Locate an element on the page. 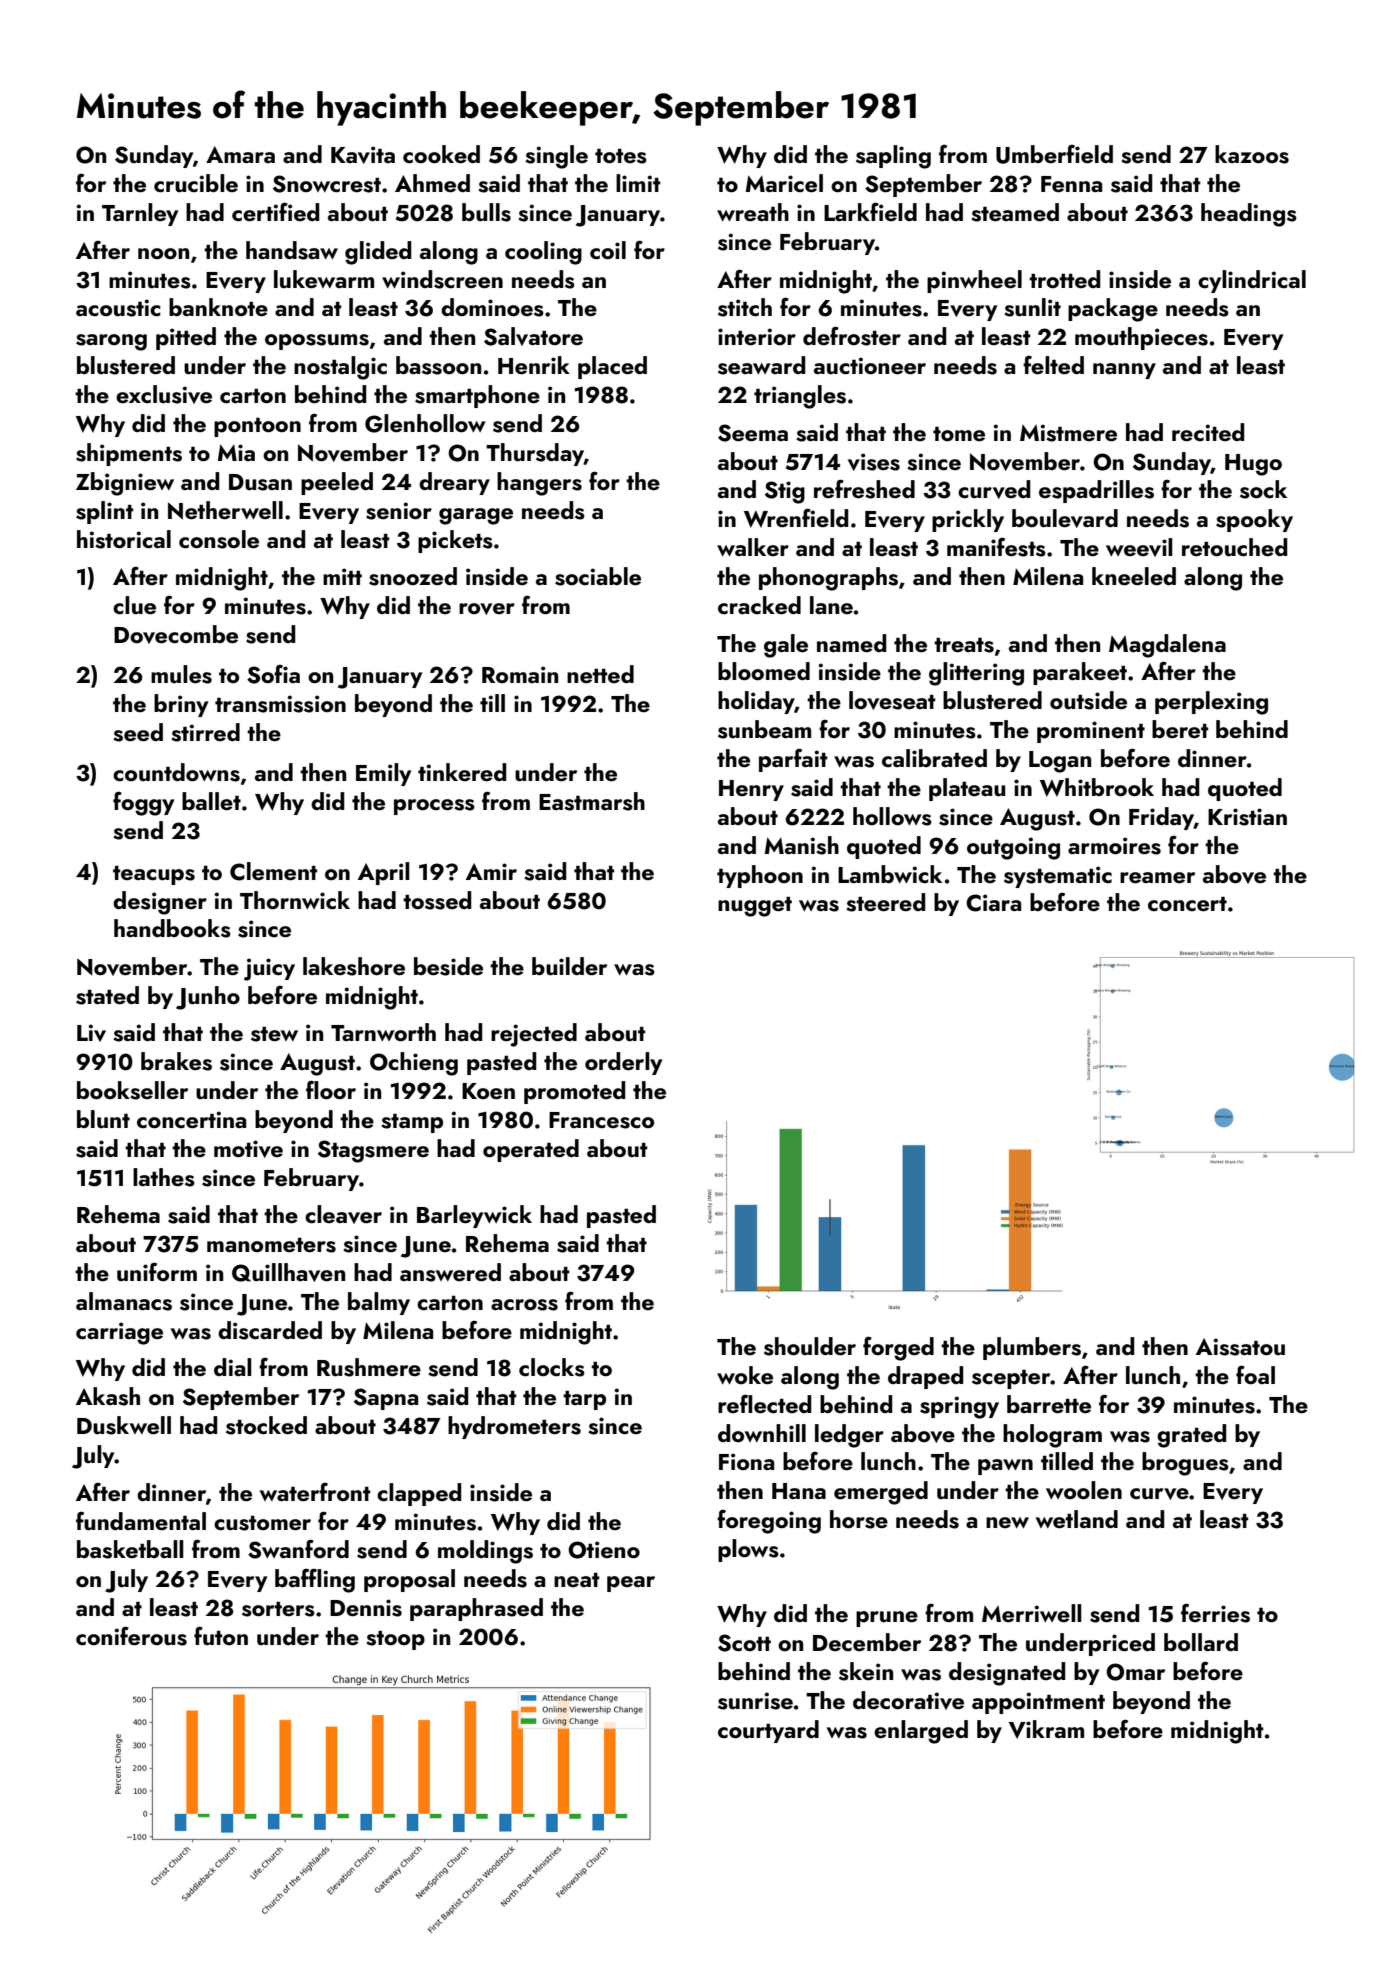 Image resolution: width=1386 pixels, height=1969 pixels. hologram is located at coordinates (1052, 1436).
